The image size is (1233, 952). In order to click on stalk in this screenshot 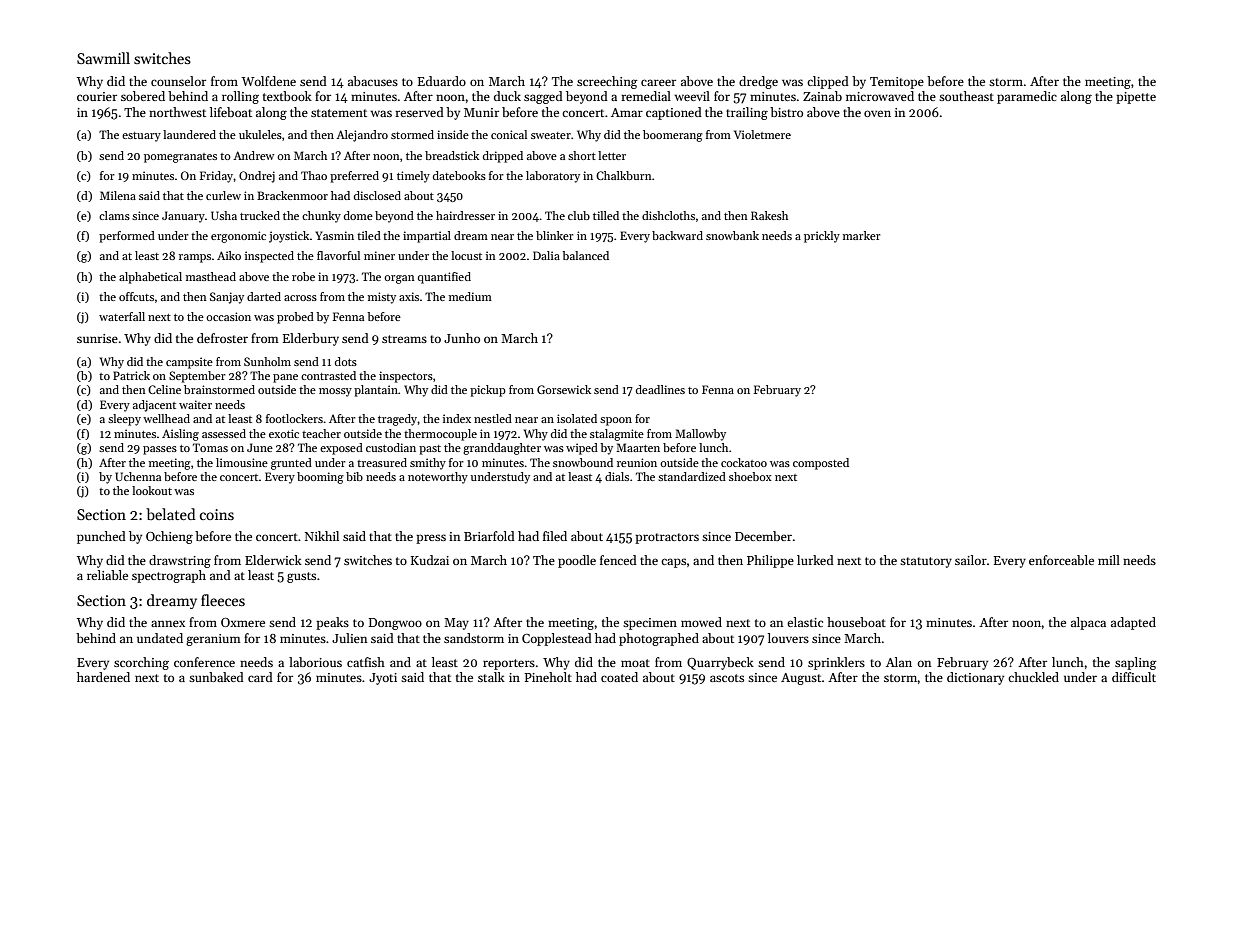, I will do `click(491, 677)`.
